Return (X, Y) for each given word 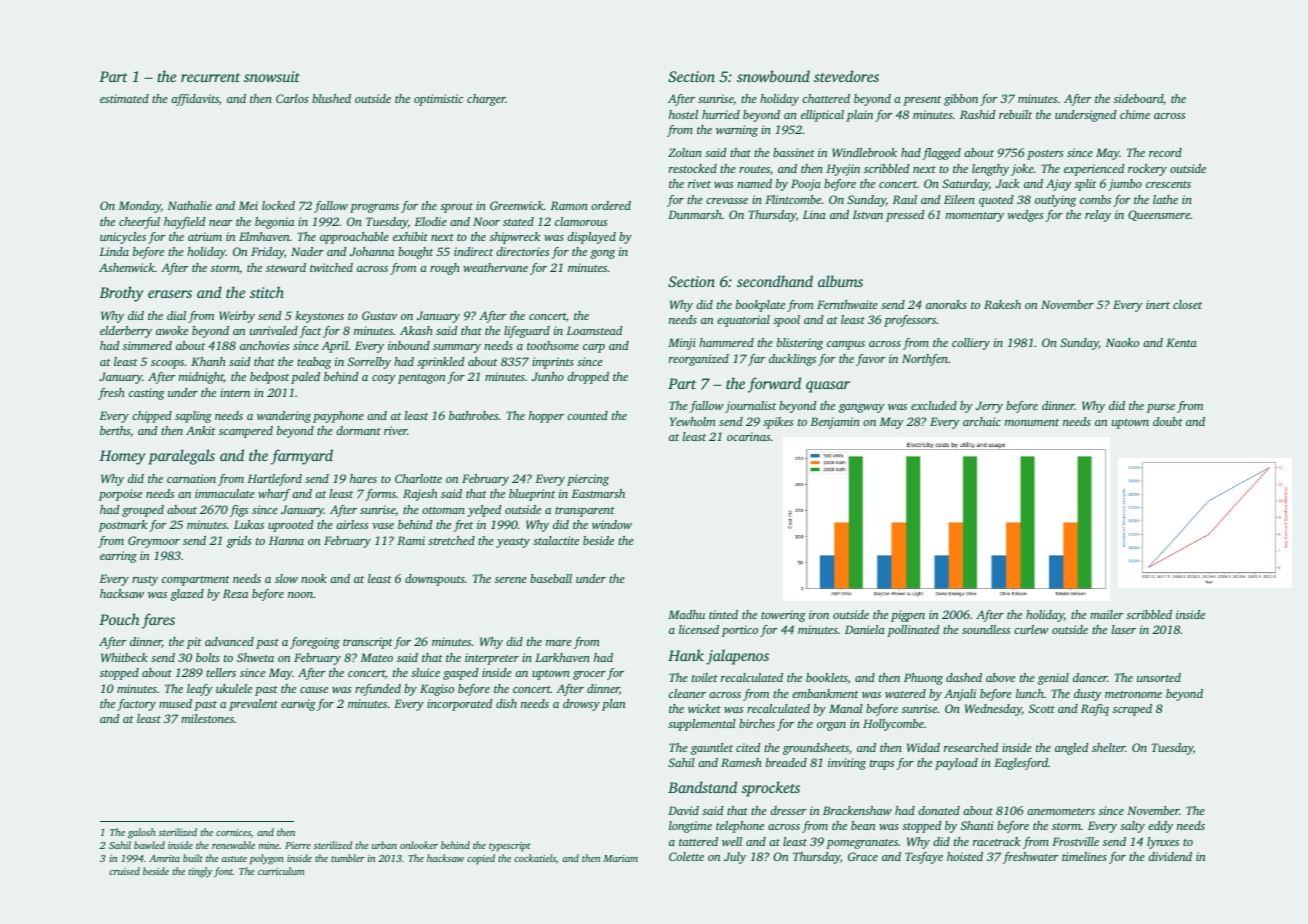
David (683, 810)
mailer (1106, 614)
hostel (683, 114)
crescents (1168, 184)
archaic (982, 421)
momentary (975, 217)
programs (374, 208)
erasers (170, 294)
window (612, 524)
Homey (122, 457)
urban (384, 845)
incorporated (459, 705)
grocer (589, 675)
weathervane (495, 267)
